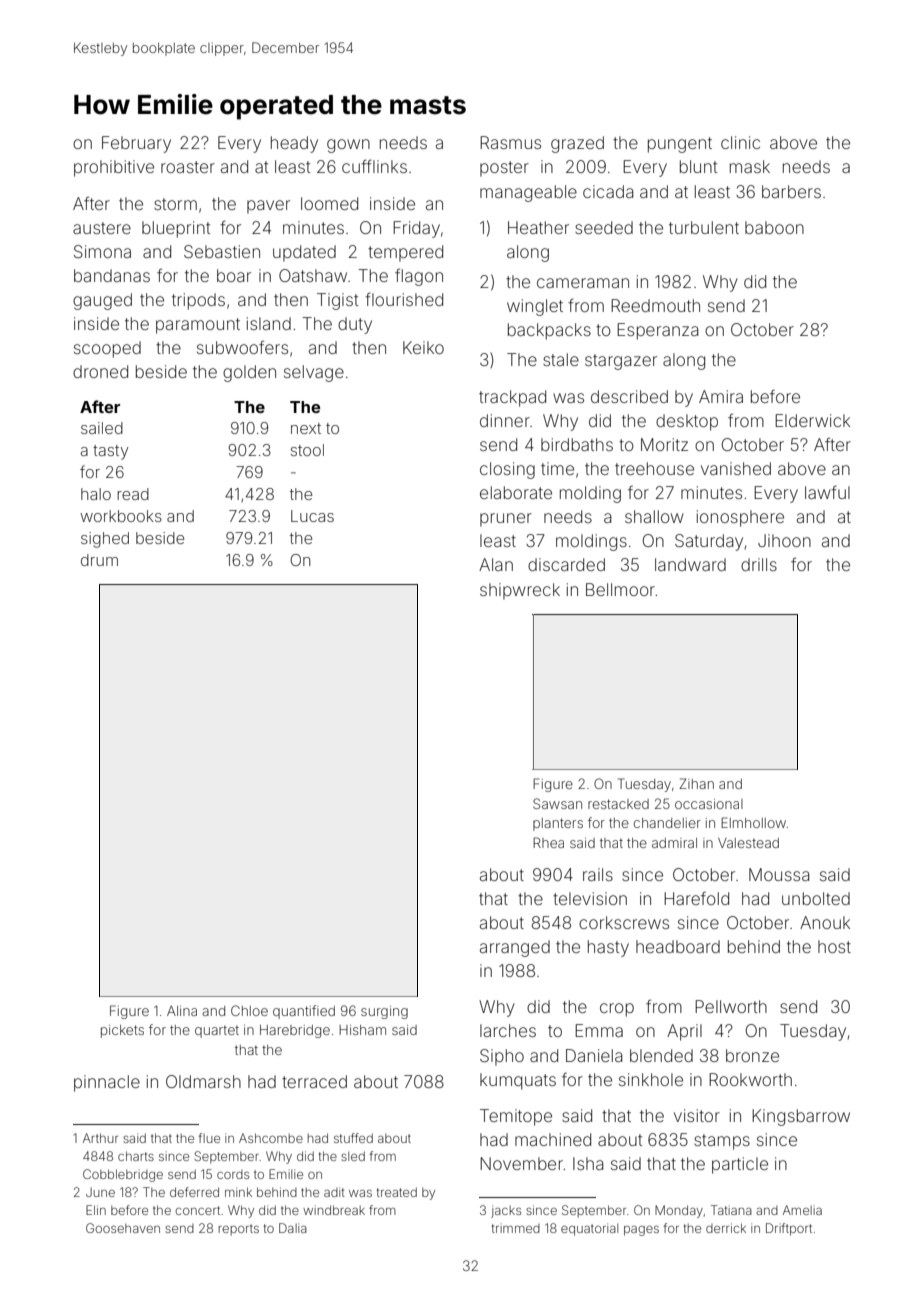  I want to click on sighed, so click(105, 540).
